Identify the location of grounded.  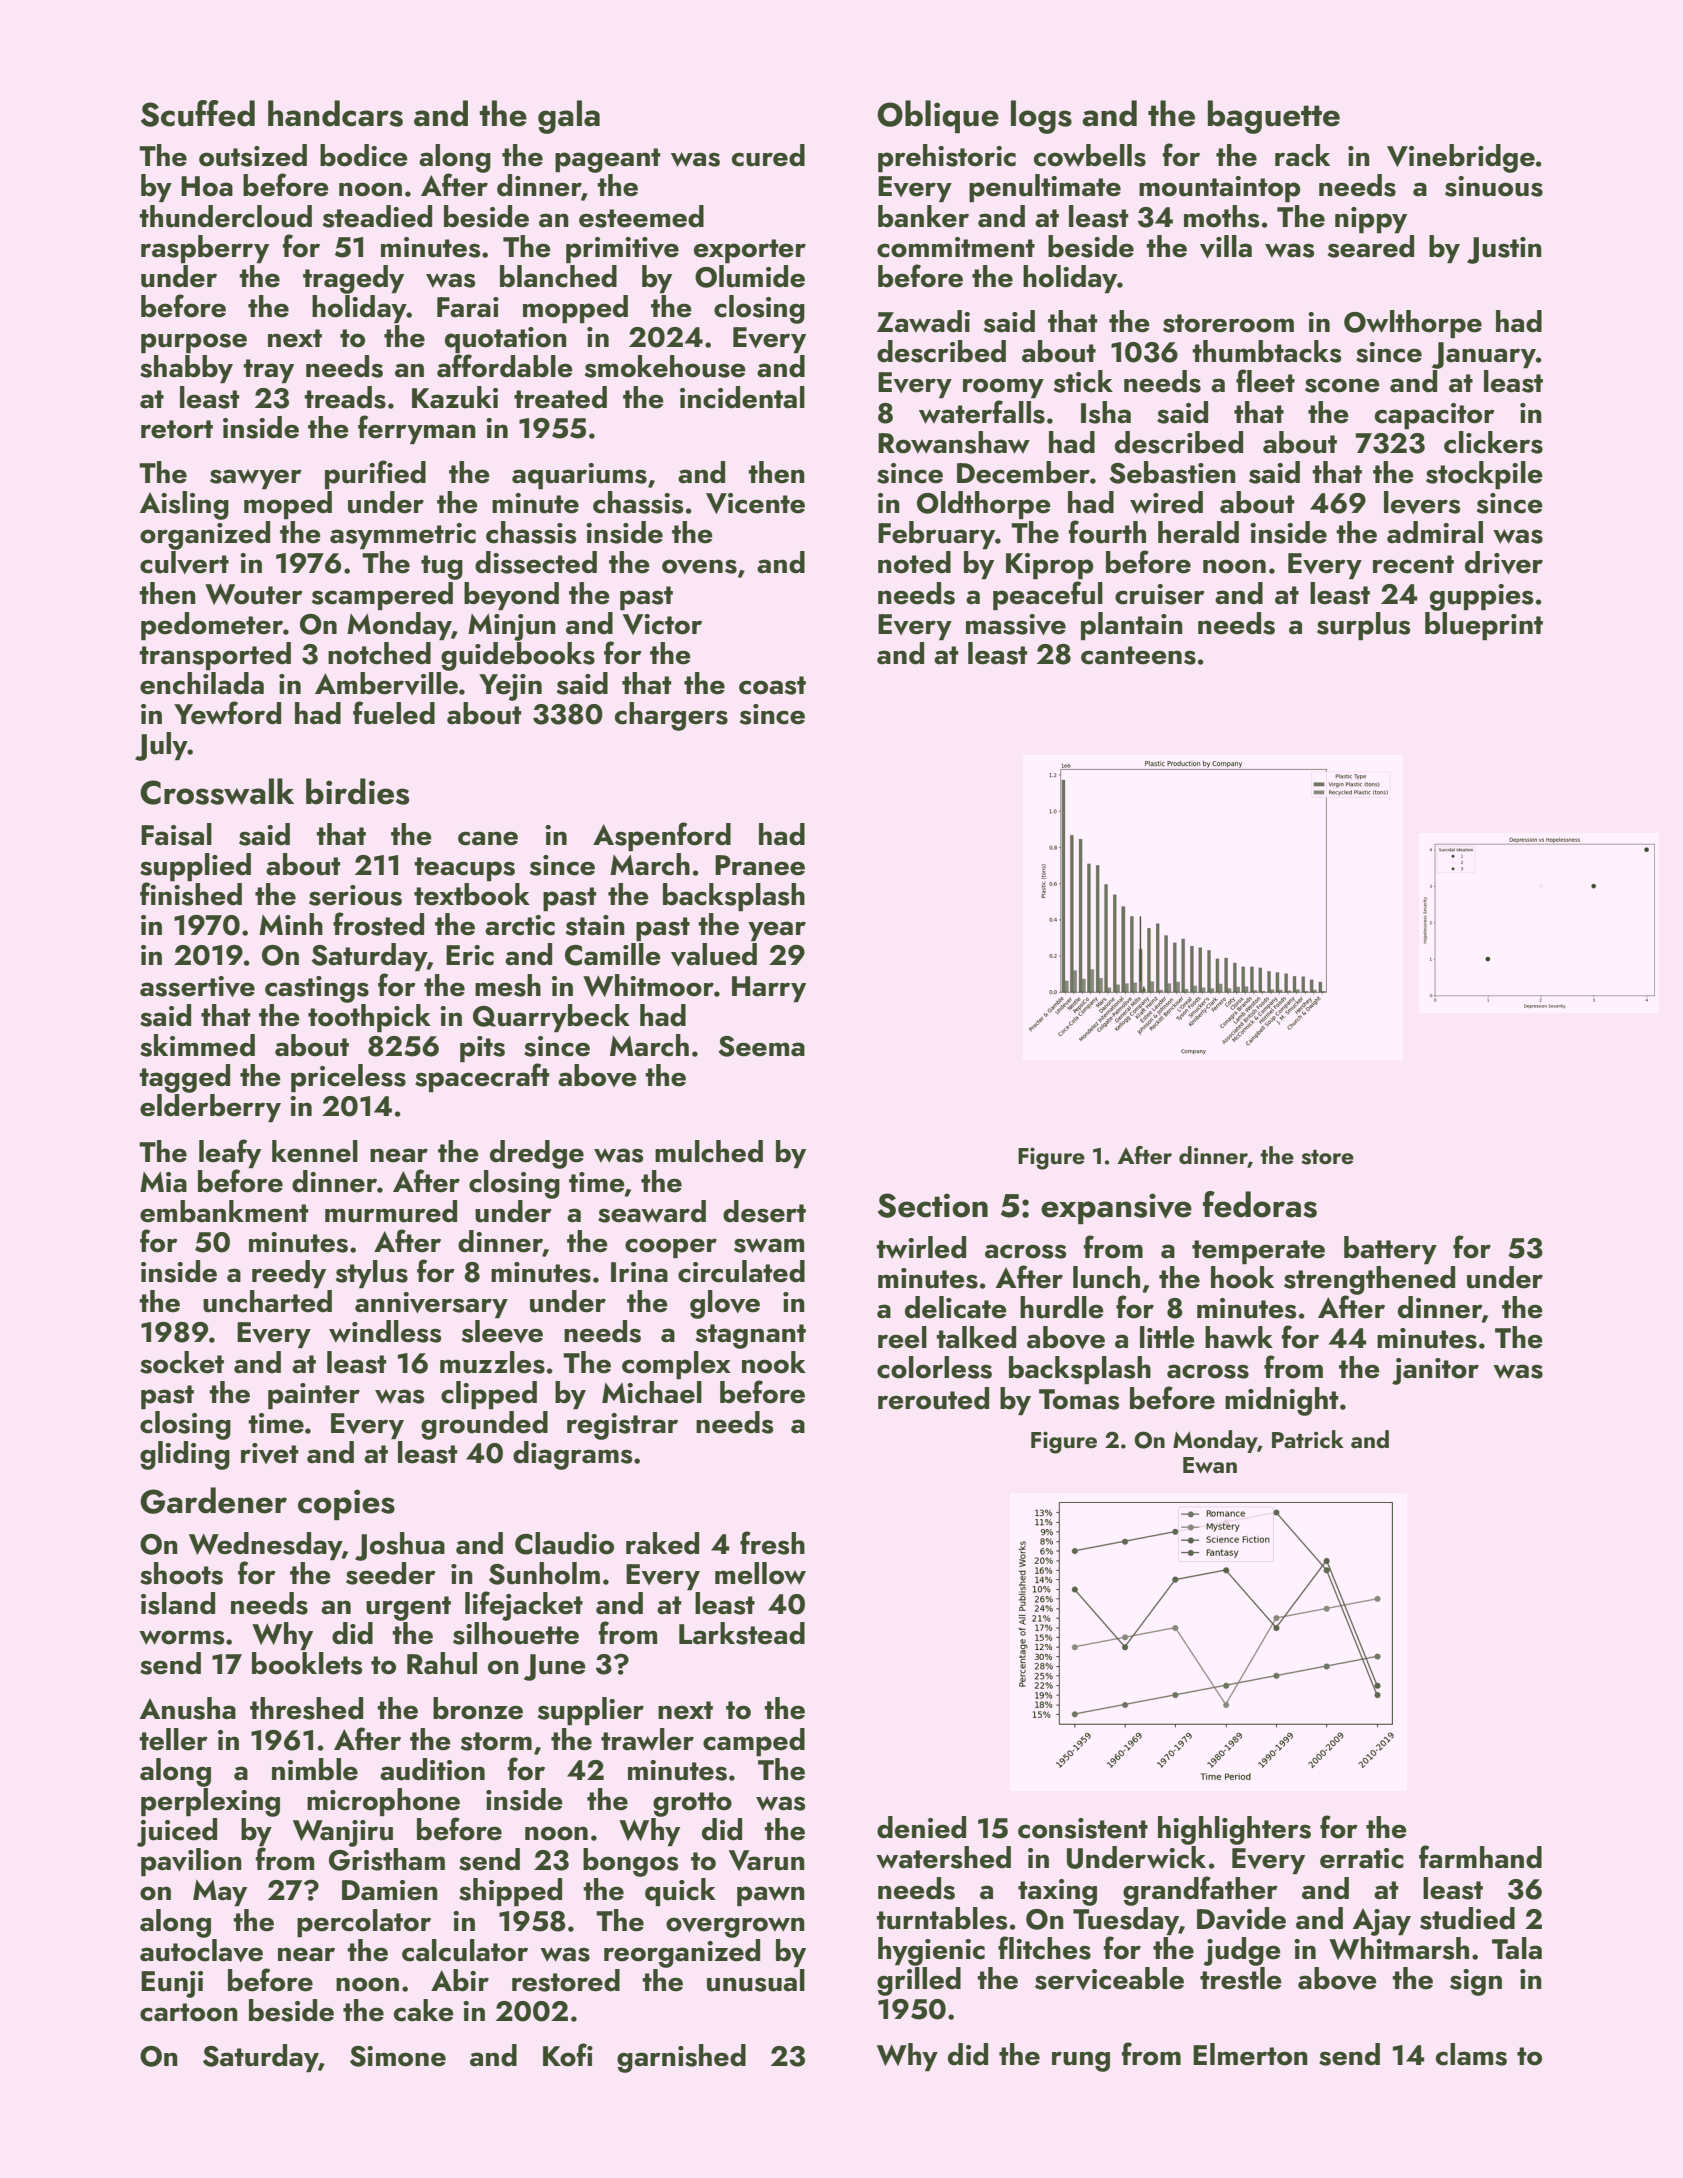
(484, 1425).
